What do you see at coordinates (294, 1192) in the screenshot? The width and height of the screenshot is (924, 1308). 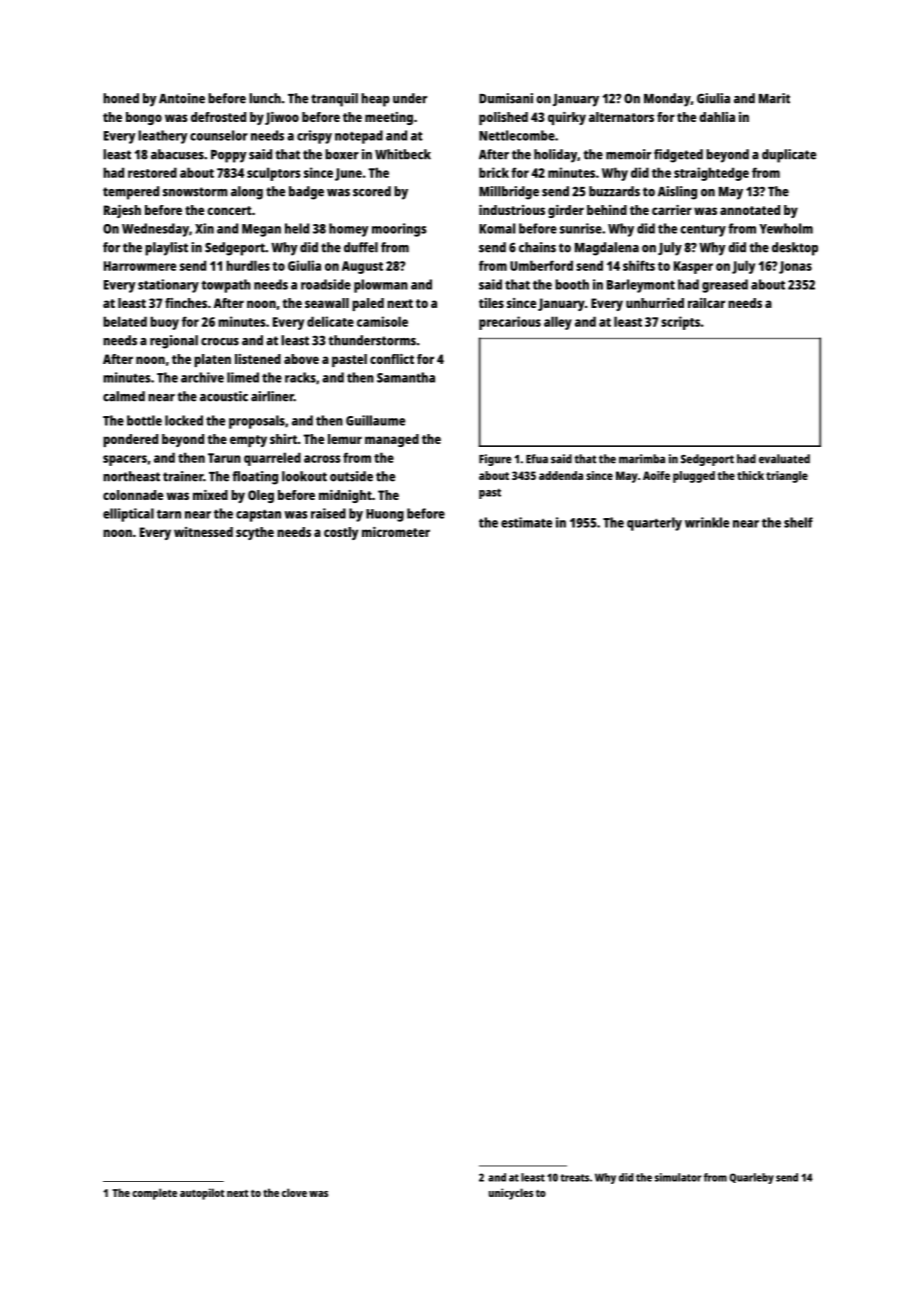 I see `clove` at bounding box center [294, 1192].
